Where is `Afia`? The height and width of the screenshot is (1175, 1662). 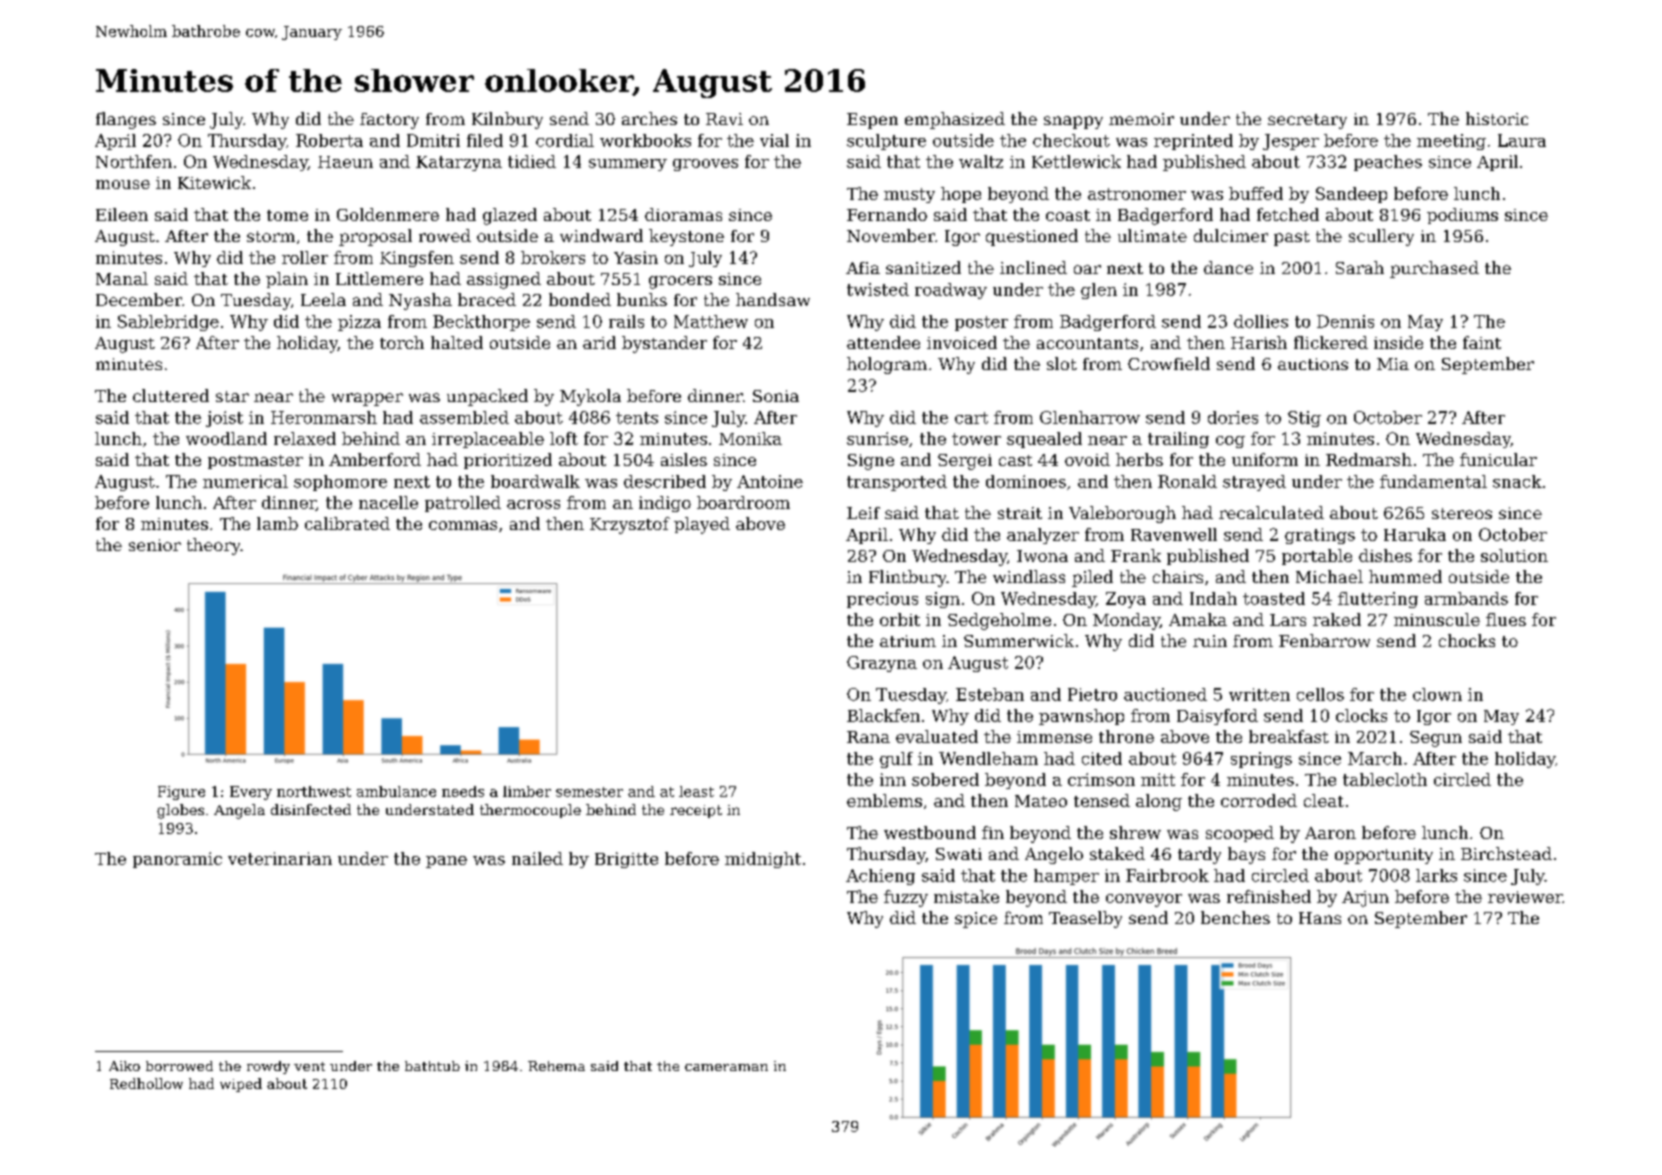
Afia is located at coordinates (863, 268).
